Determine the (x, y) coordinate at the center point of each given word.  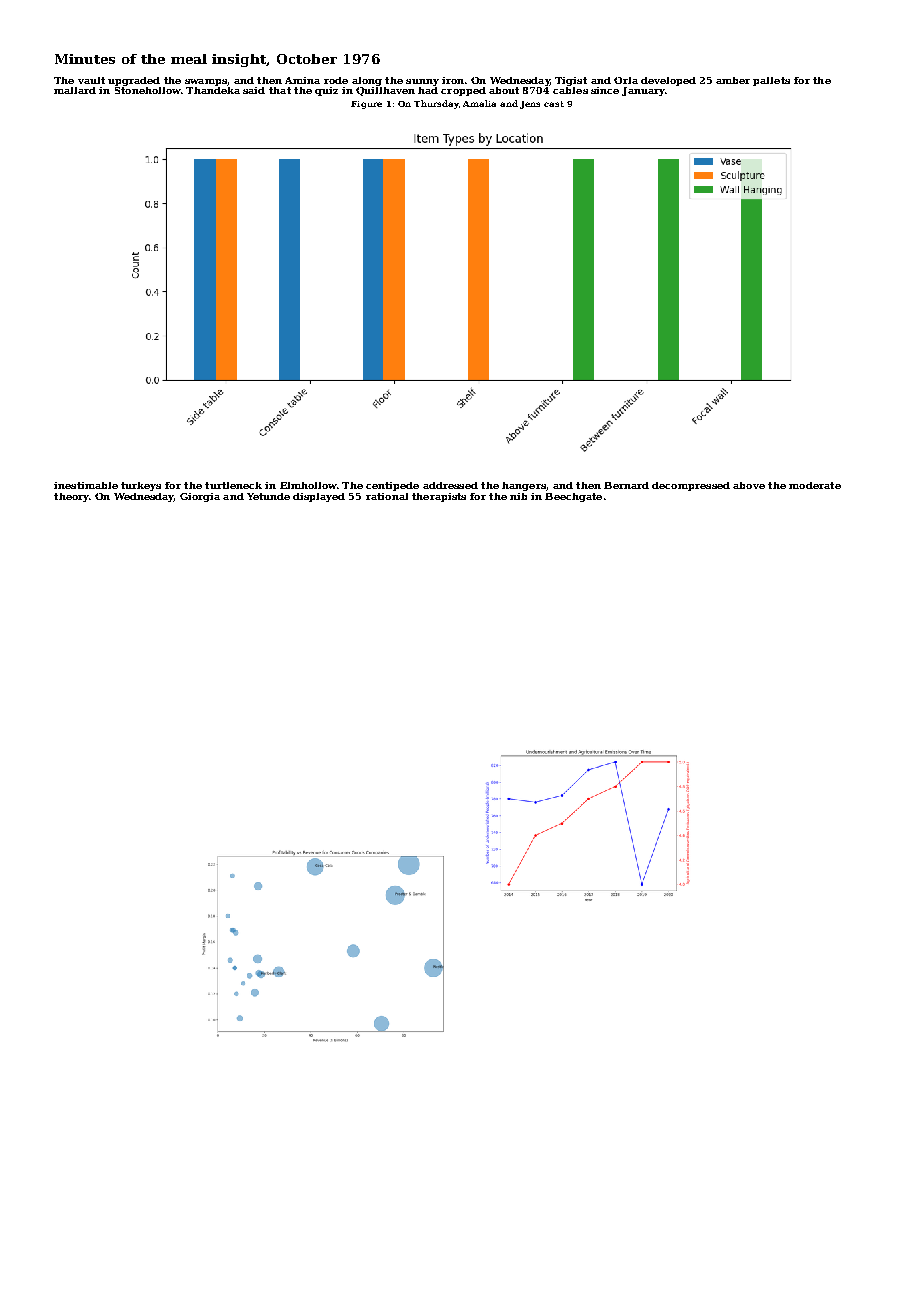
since (605, 90)
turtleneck (233, 485)
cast (554, 104)
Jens (530, 105)
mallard (75, 90)
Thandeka (213, 90)
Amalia (479, 103)
